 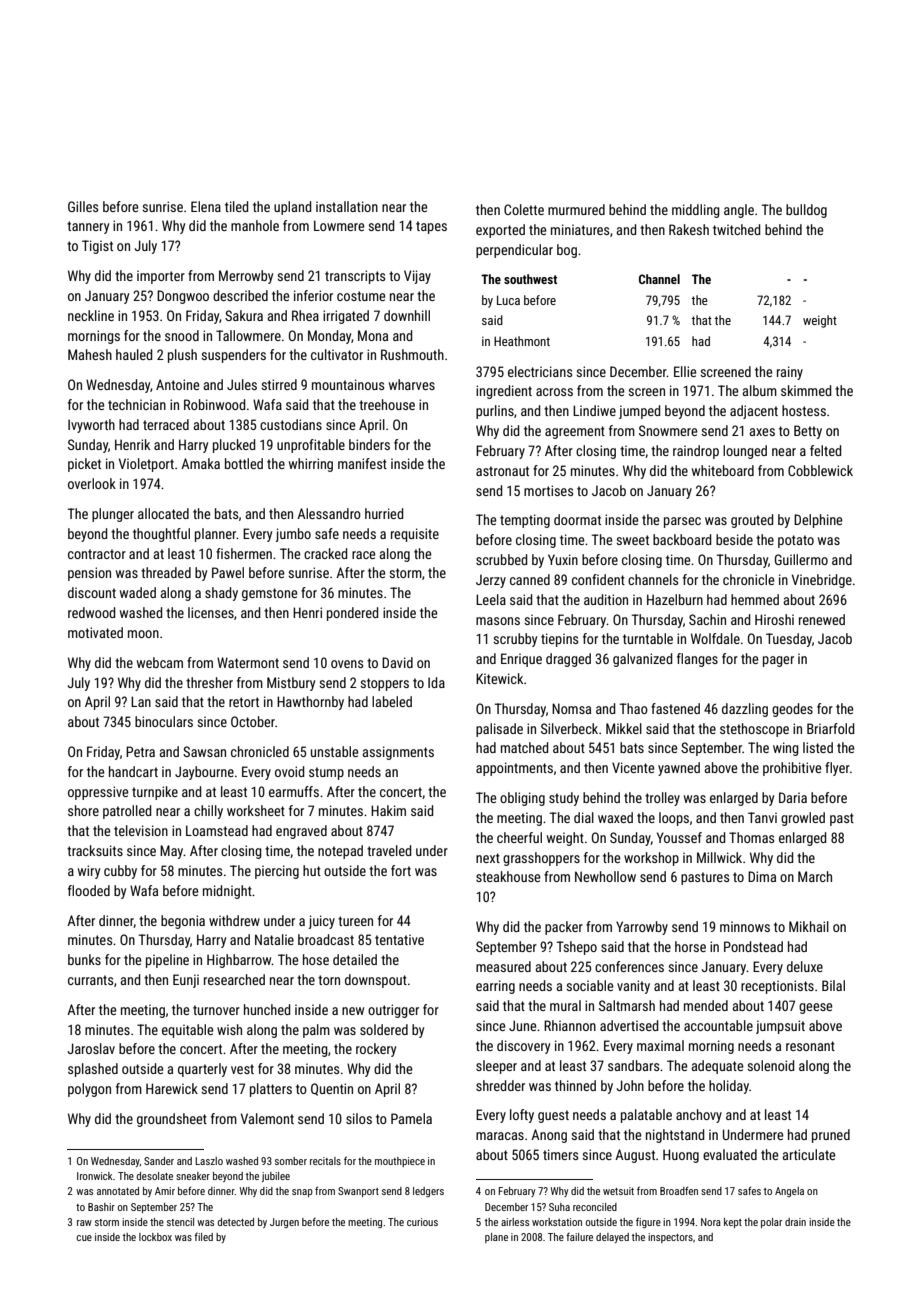 I want to click on begonia, so click(x=183, y=922).
